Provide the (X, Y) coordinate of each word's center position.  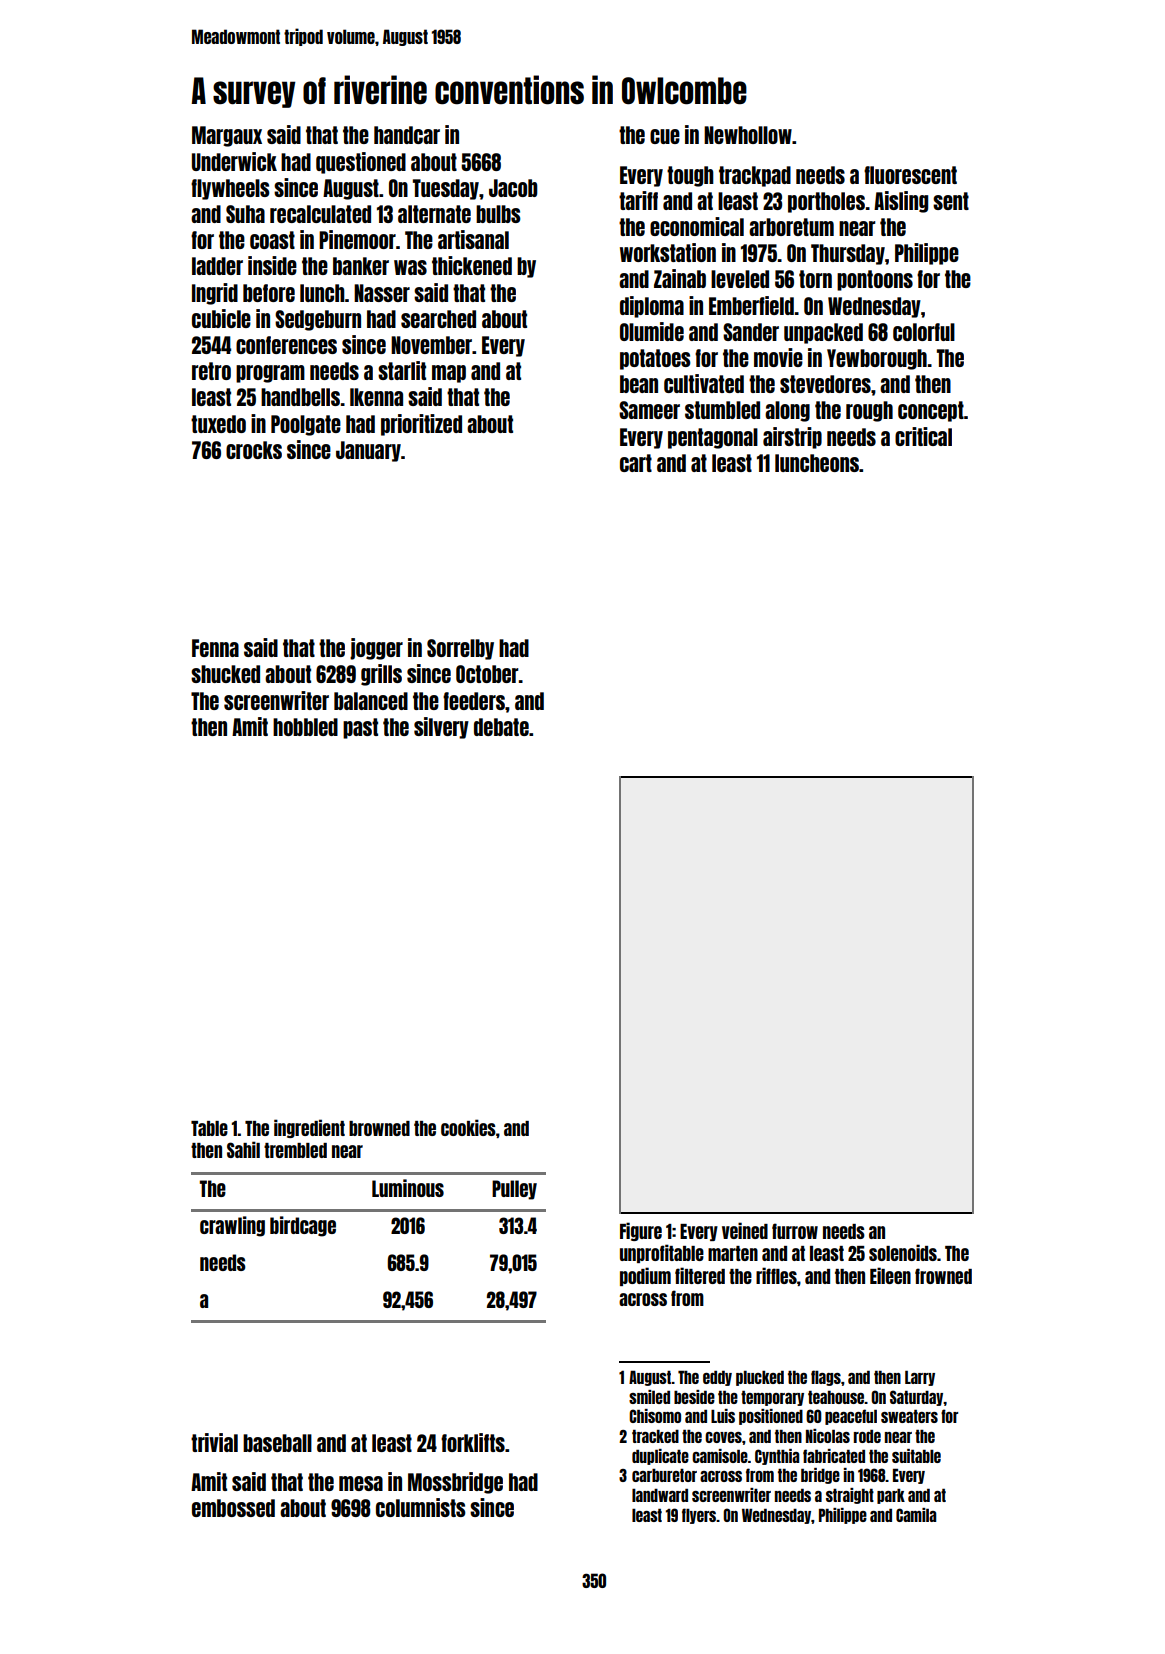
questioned (361, 163)
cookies (468, 1127)
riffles (776, 1275)
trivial (214, 1442)
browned (379, 1128)
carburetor (664, 1475)
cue (665, 136)
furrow (795, 1231)
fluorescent (910, 175)
